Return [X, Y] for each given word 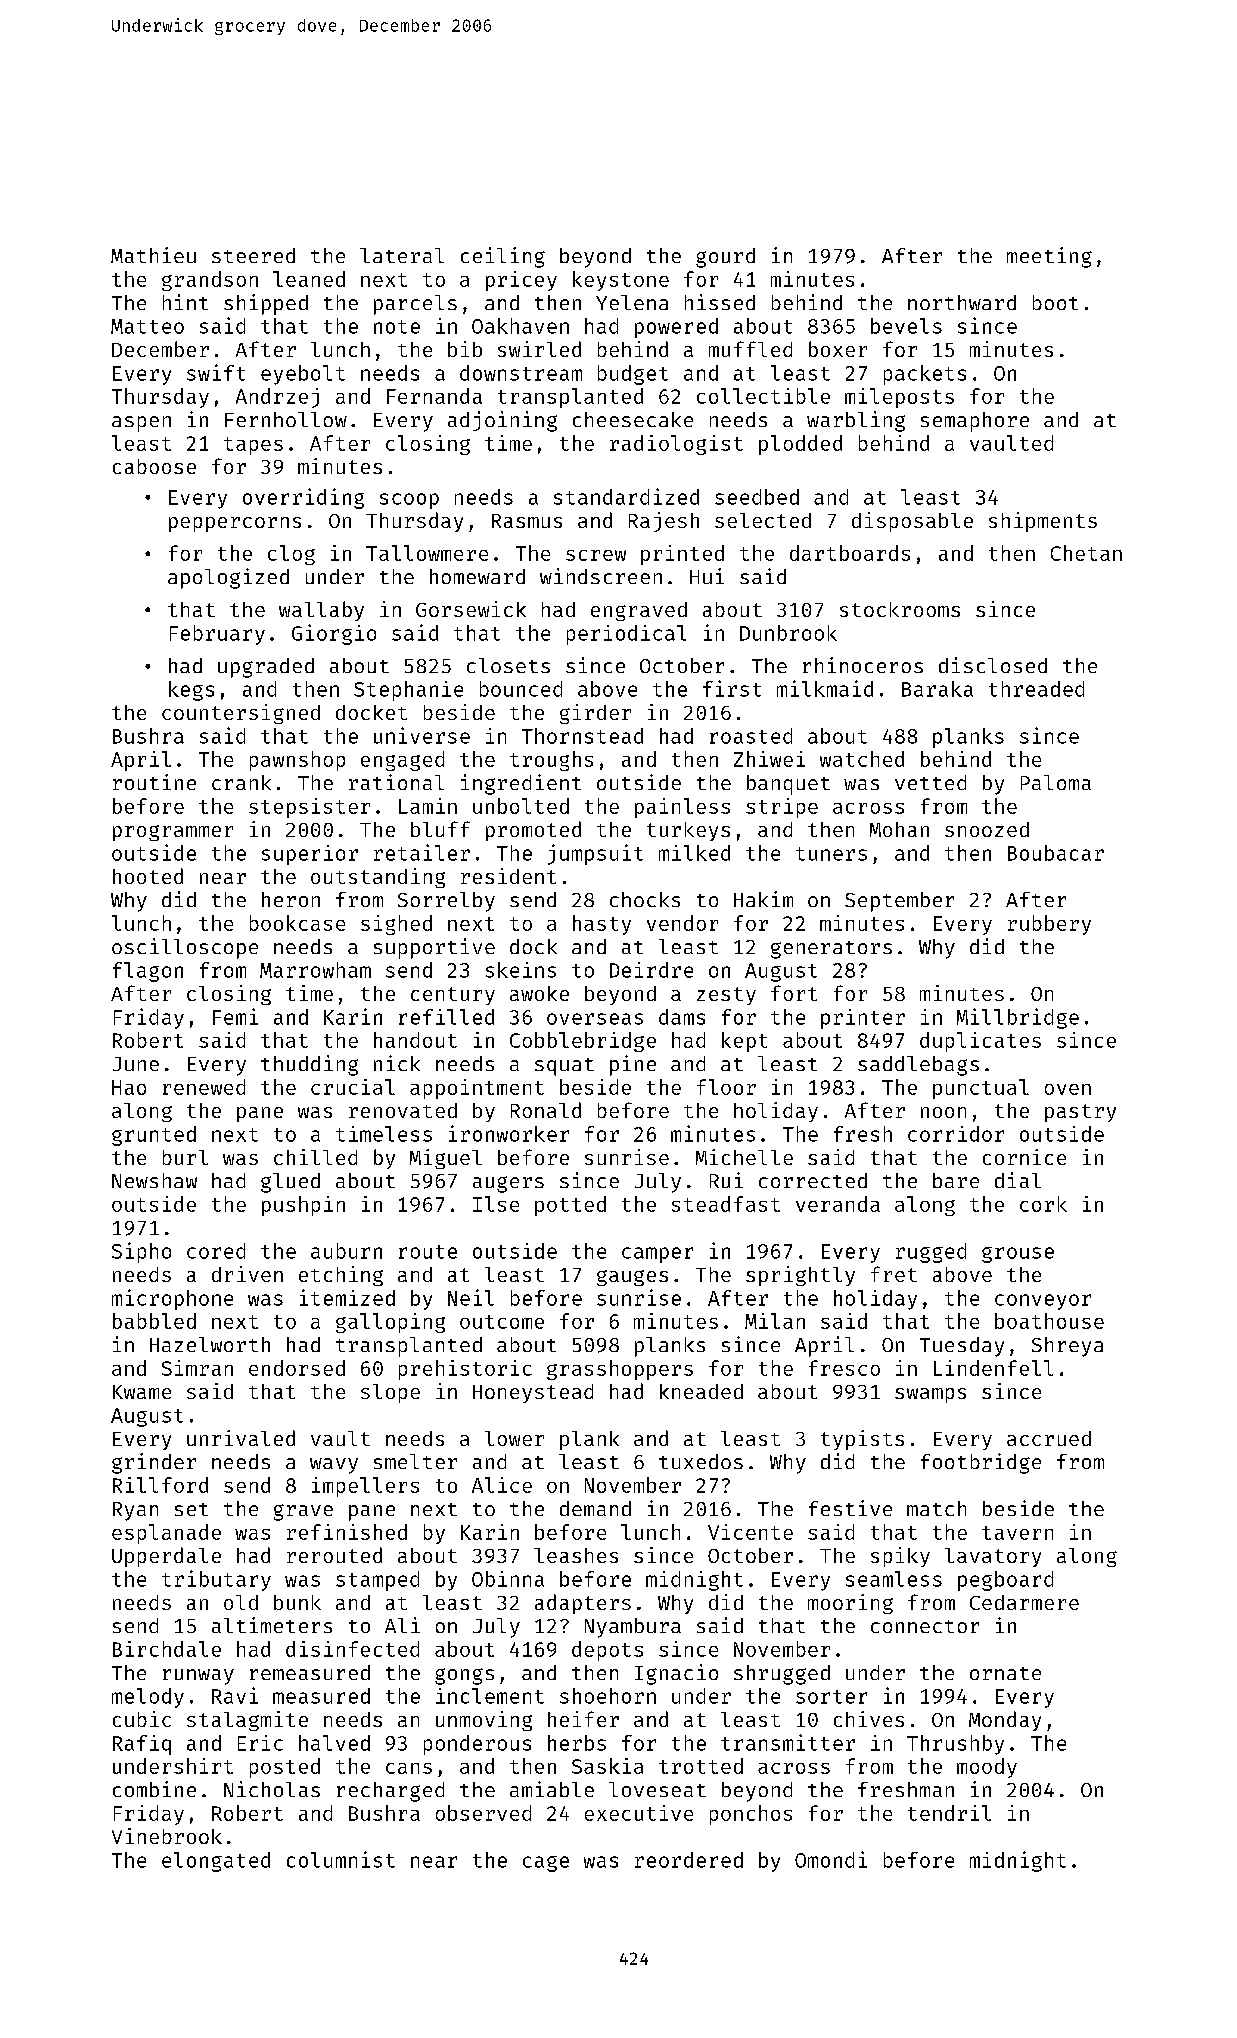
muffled [750, 349]
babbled [154, 1321]
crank [241, 782]
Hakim [763, 899]
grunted [154, 1136]
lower [514, 1438]
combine [154, 1789]
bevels [906, 326]
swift [216, 372]
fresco [844, 1368]
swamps [930, 1395]
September [899, 902]
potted [570, 1206]
